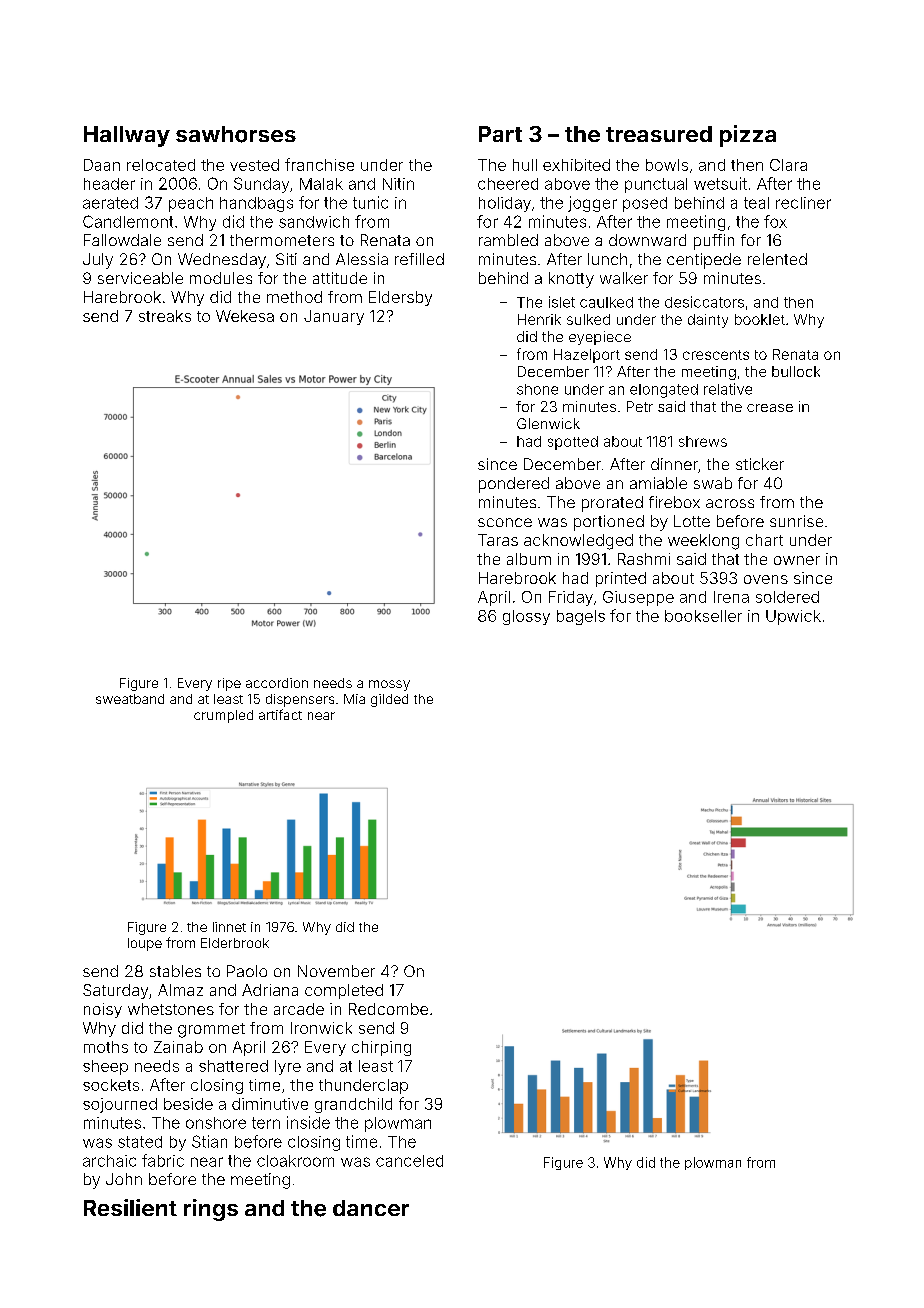  Describe the element at coordinates (109, 184) in the screenshot. I see `header` at that location.
